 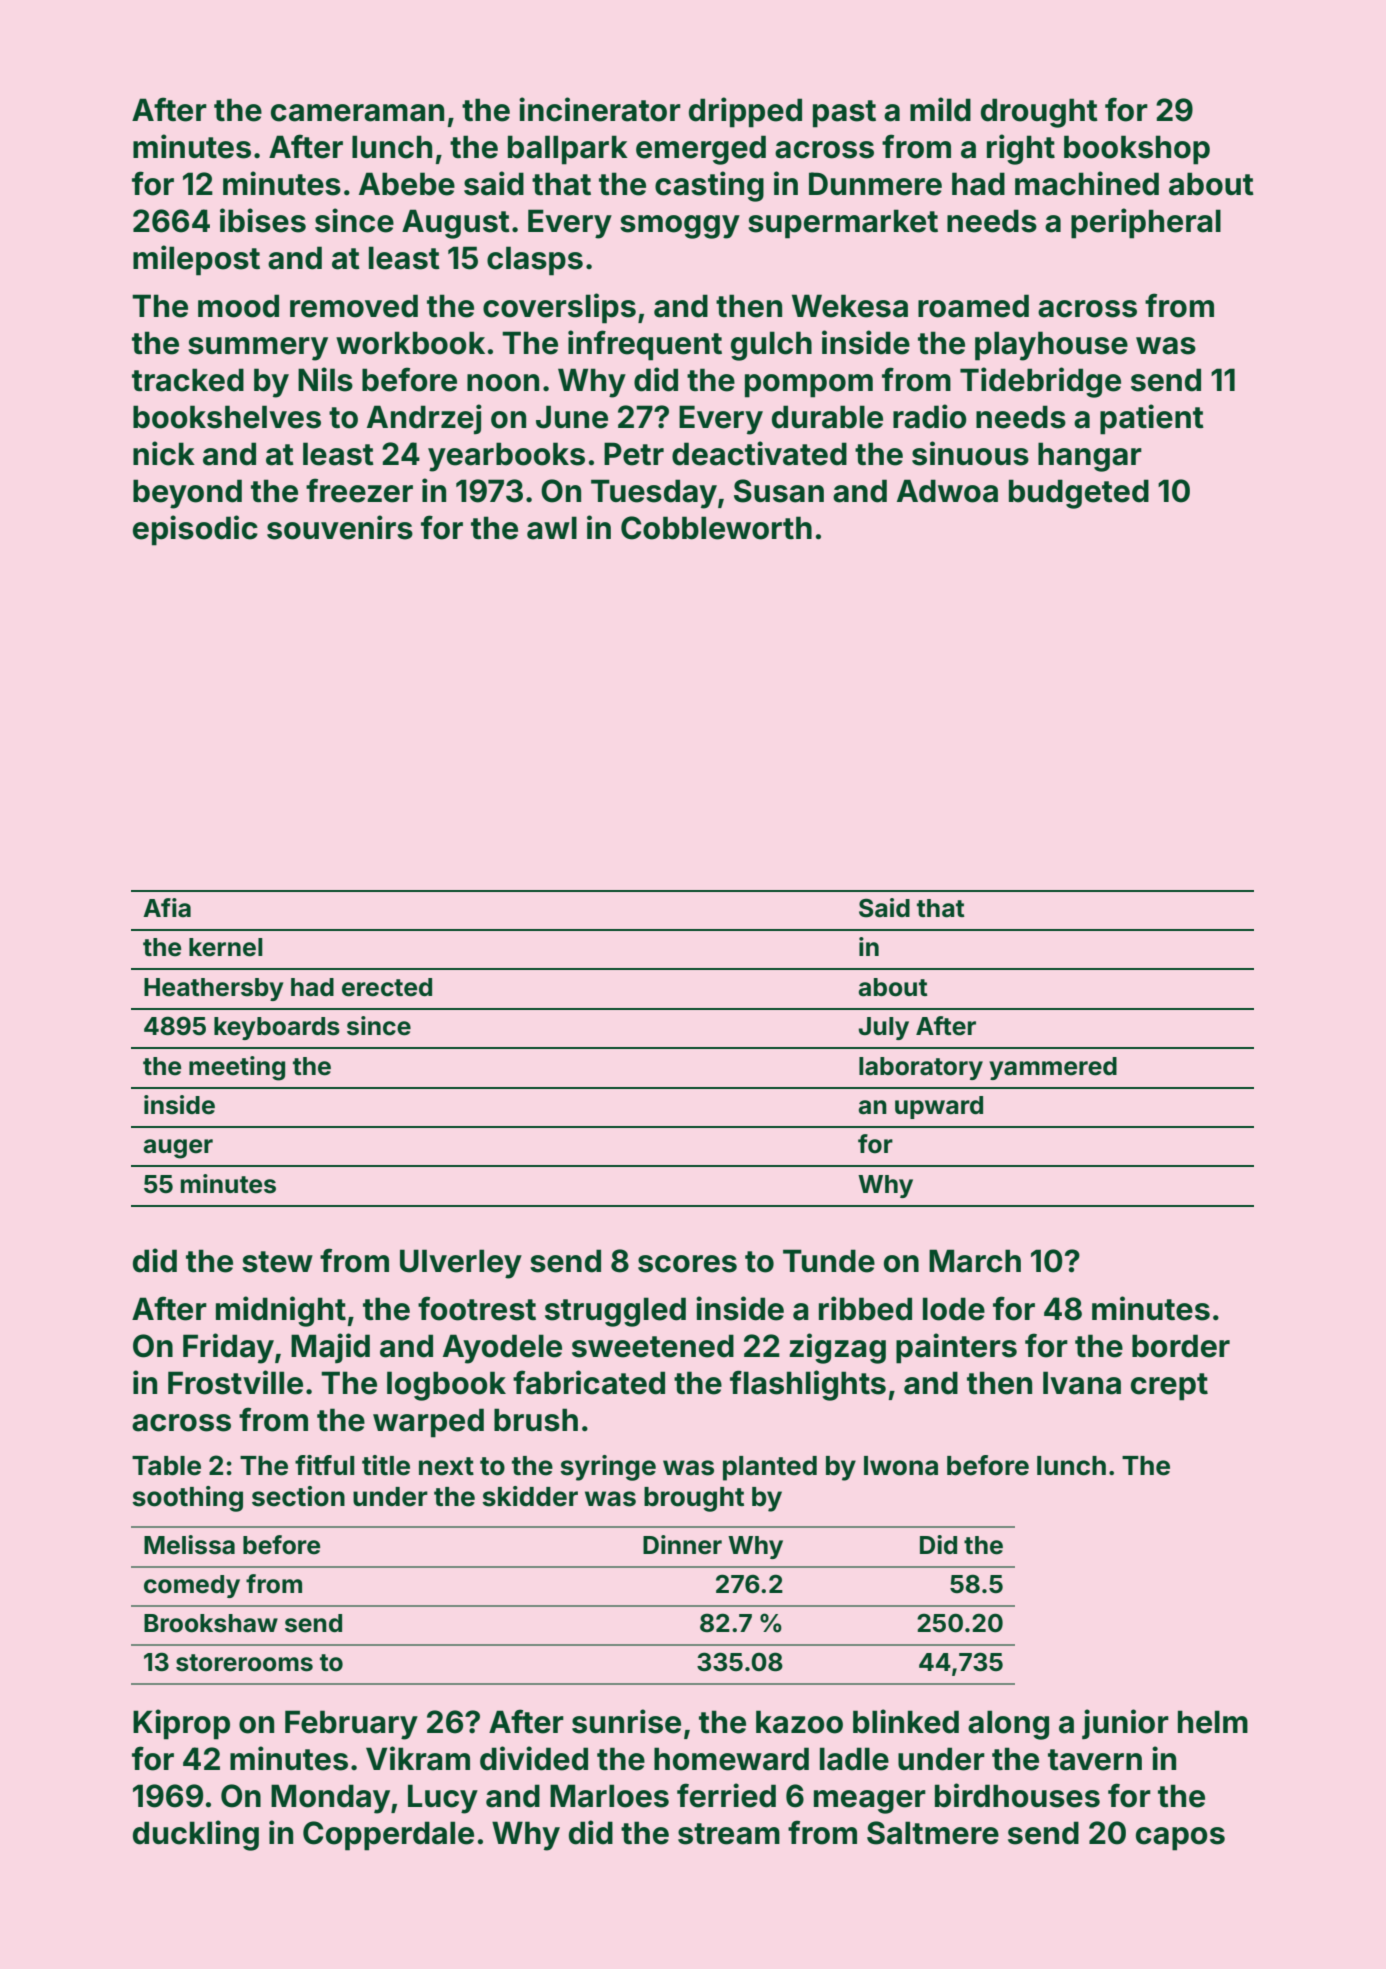 I want to click on syringe, so click(x=608, y=1468).
